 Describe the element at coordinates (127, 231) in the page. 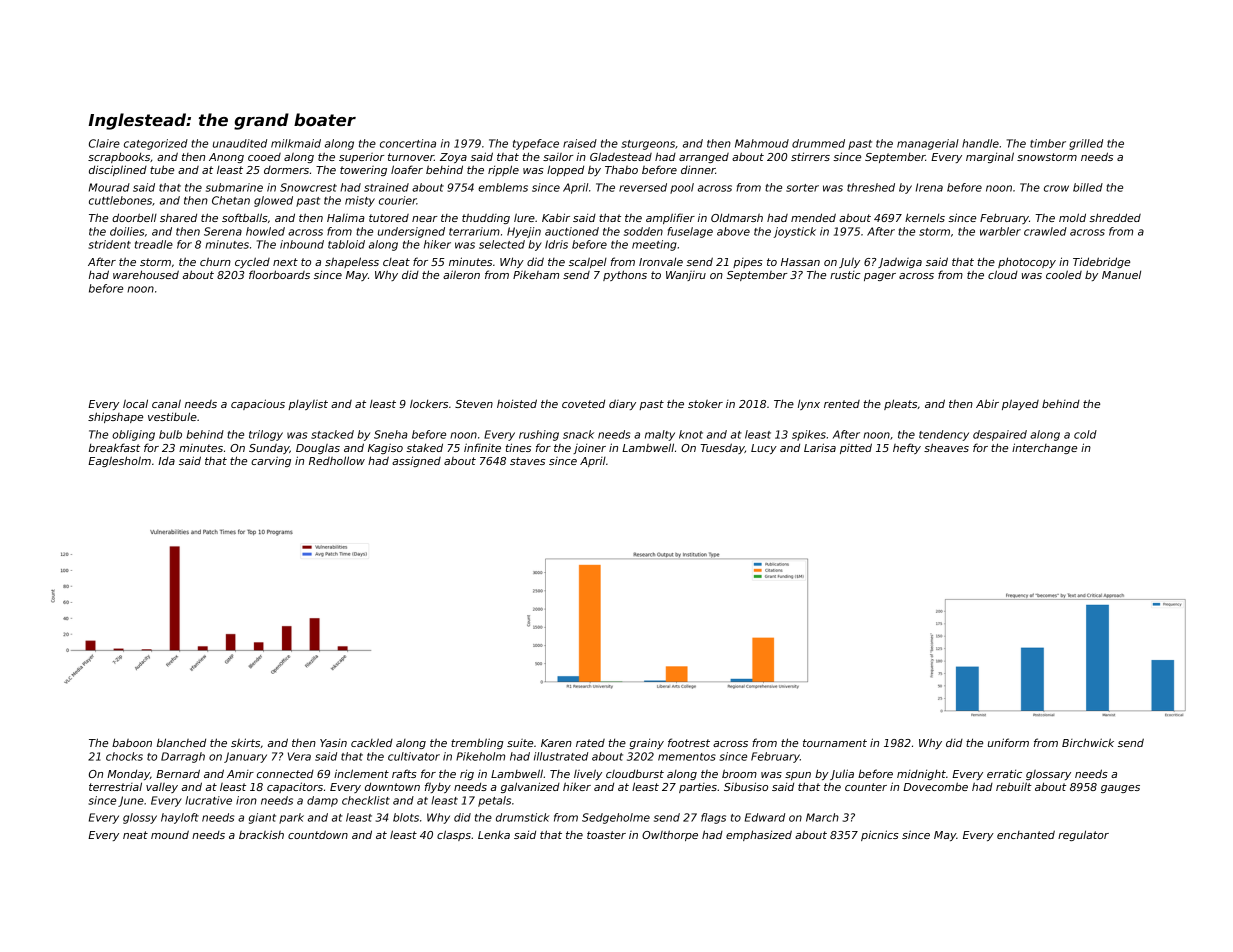

I see `doilies` at that location.
